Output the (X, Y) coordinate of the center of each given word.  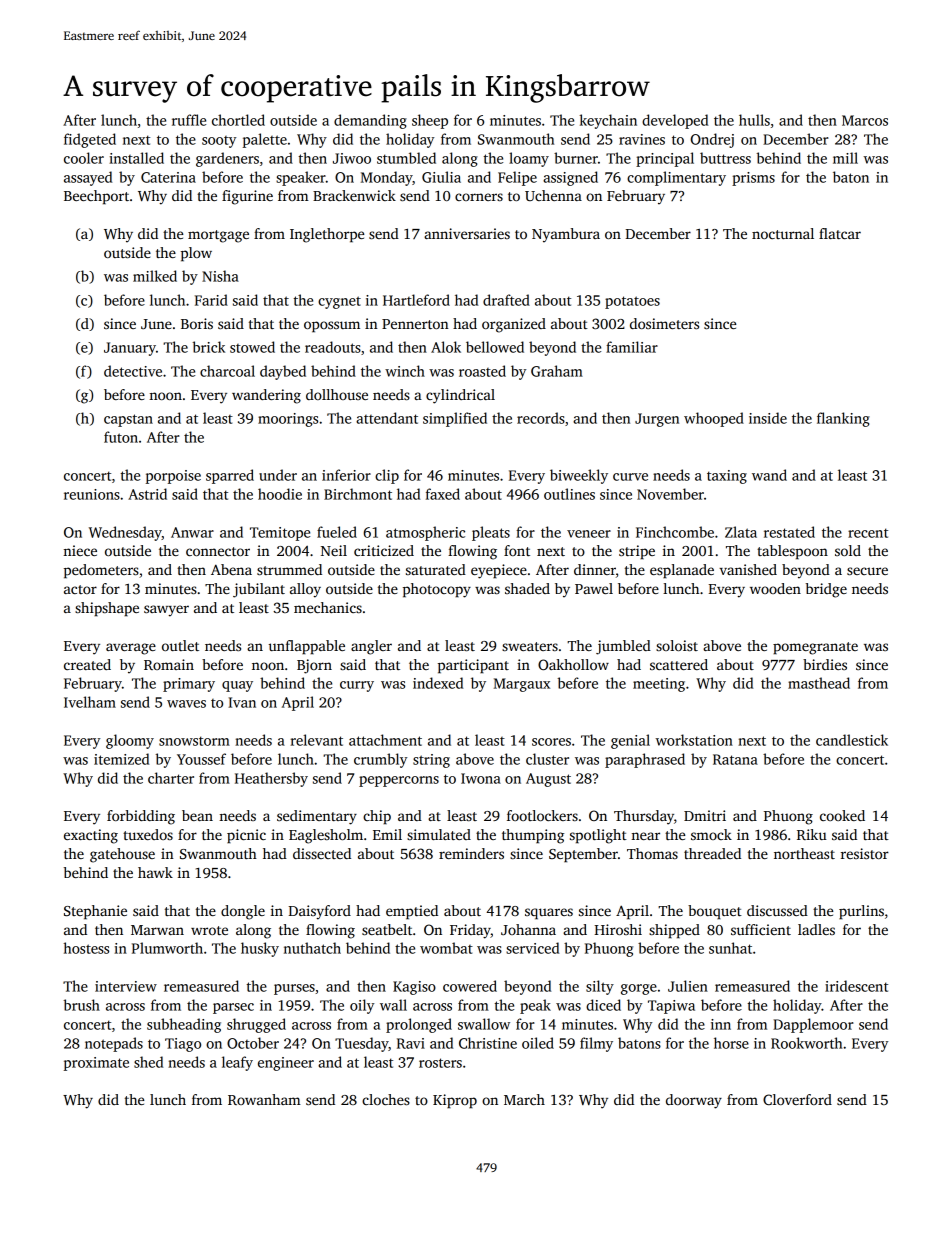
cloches (386, 1099)
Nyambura (566, 235)
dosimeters (664, 323)
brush (81, 1005)
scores (551, 742)
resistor (865, 853)
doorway (694, 1101)
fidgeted (90, 140)
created (87, 664)
